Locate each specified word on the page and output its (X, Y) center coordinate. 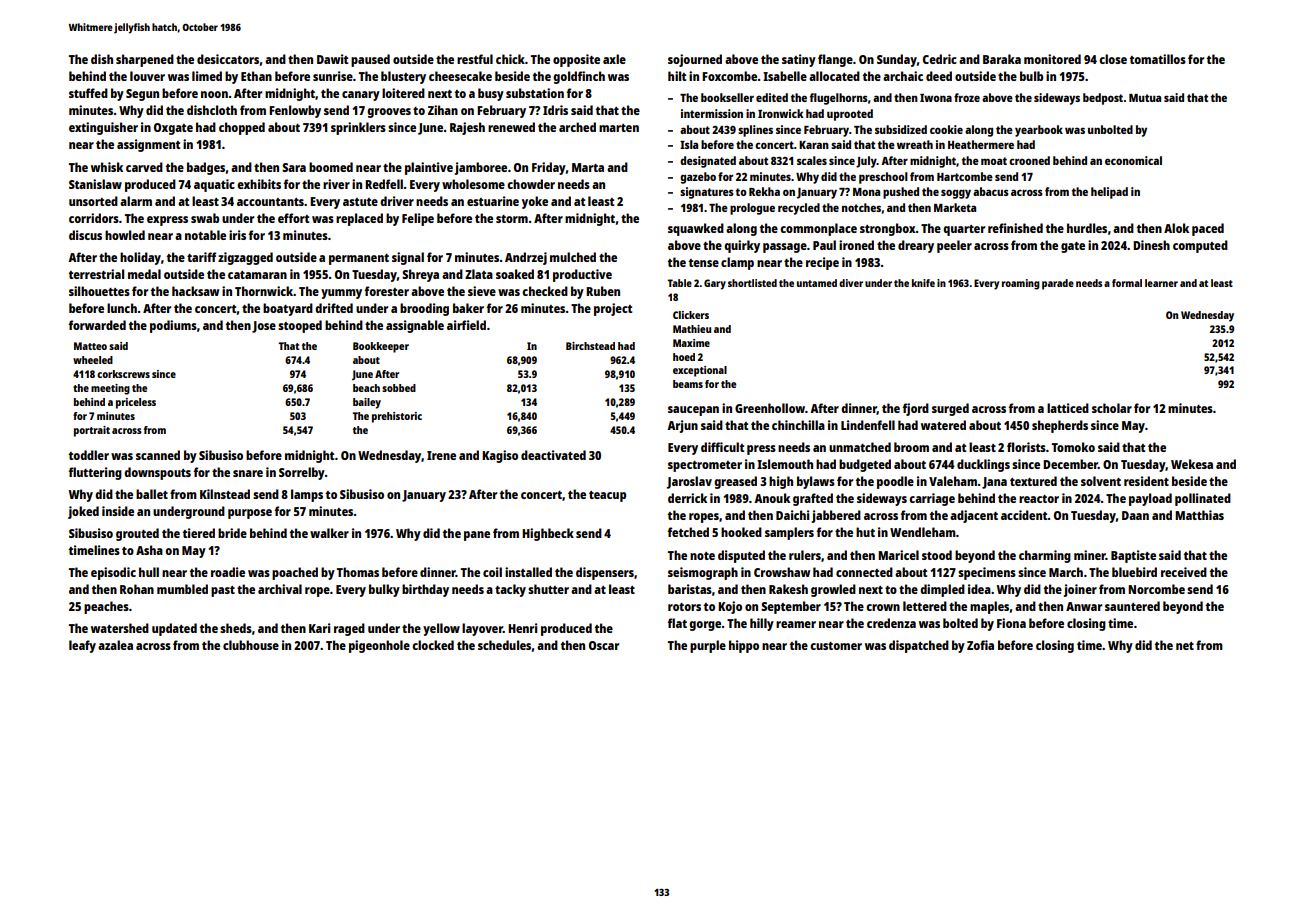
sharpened (145, 60)
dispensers (605, 573)
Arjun (682, 426)
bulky (384, 590)
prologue (752, 209)
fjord (915, 409)
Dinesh (1151, 245)
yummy (341, 294)
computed (1200, 246)
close (1113, 59)
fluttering (95, 473)
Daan (1135, 515)
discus (85, 235)
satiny (799, 60)
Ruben (603, 291)
